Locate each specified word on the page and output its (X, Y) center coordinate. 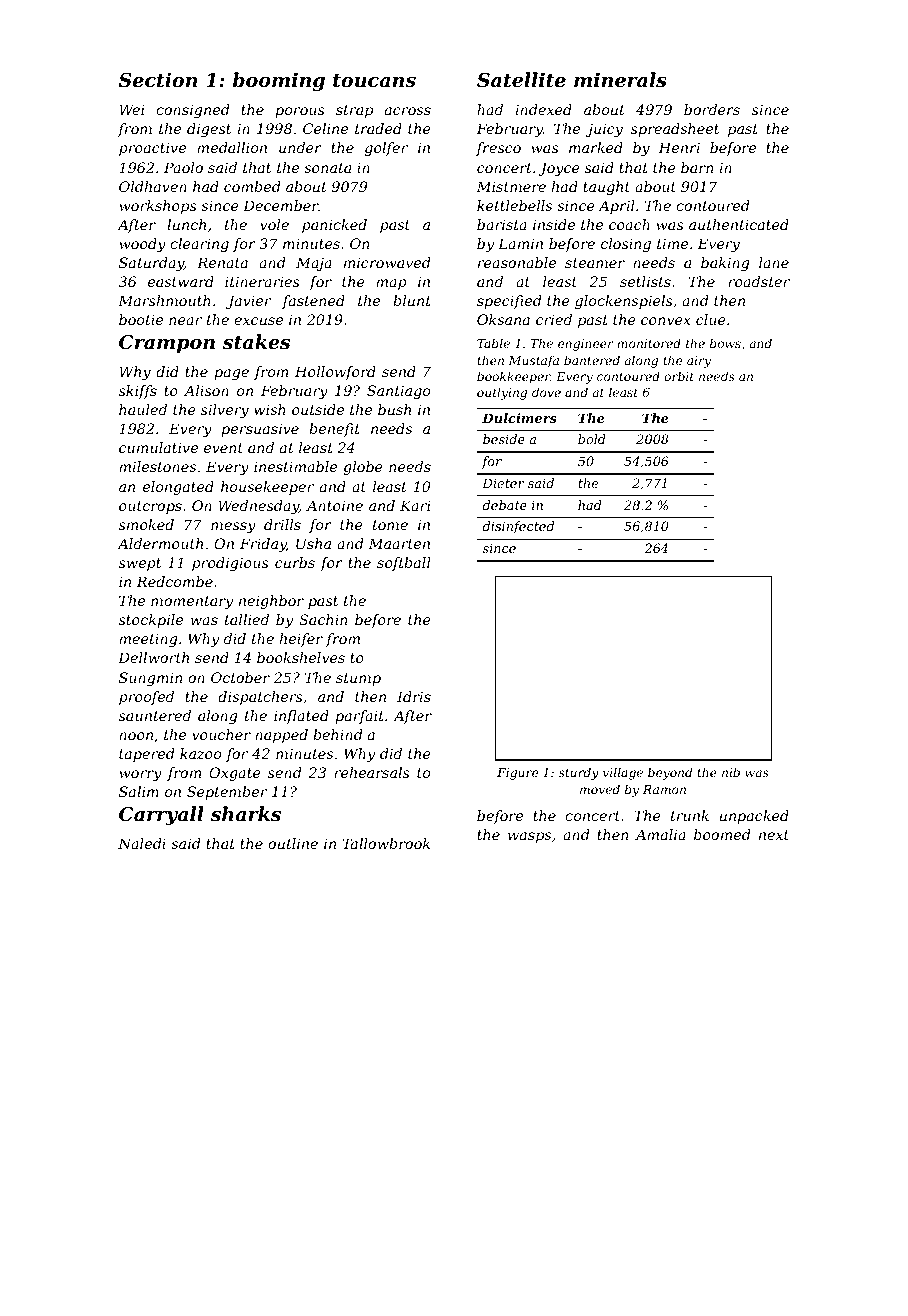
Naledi (142, 843)
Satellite (521, 80)
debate (505, 505)
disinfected (518, 527)
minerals (620, 80)
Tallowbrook (386, 843)
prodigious (230, 564)
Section (158, 79)
